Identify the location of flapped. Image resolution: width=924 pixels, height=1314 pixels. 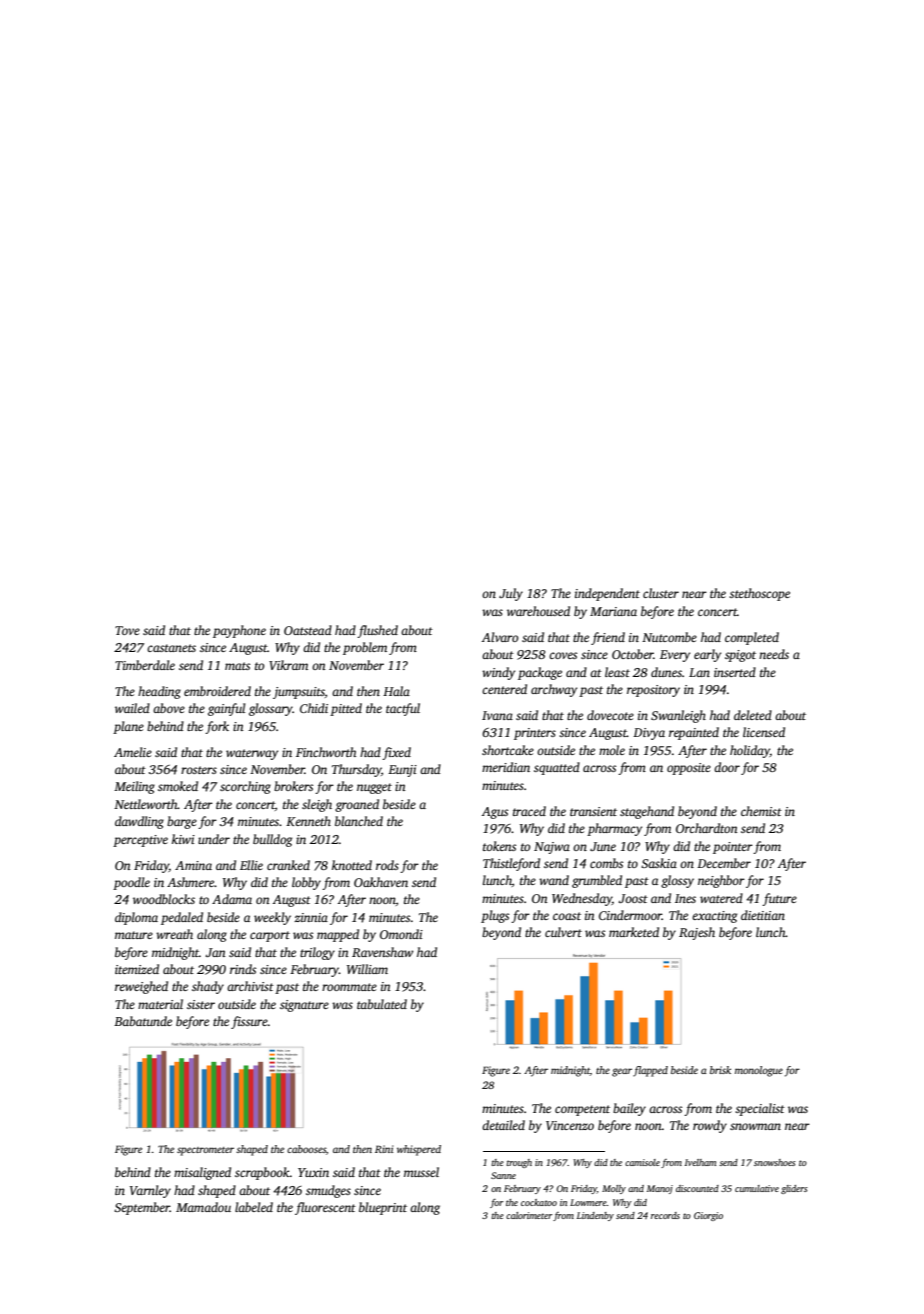
(650, 1071).
